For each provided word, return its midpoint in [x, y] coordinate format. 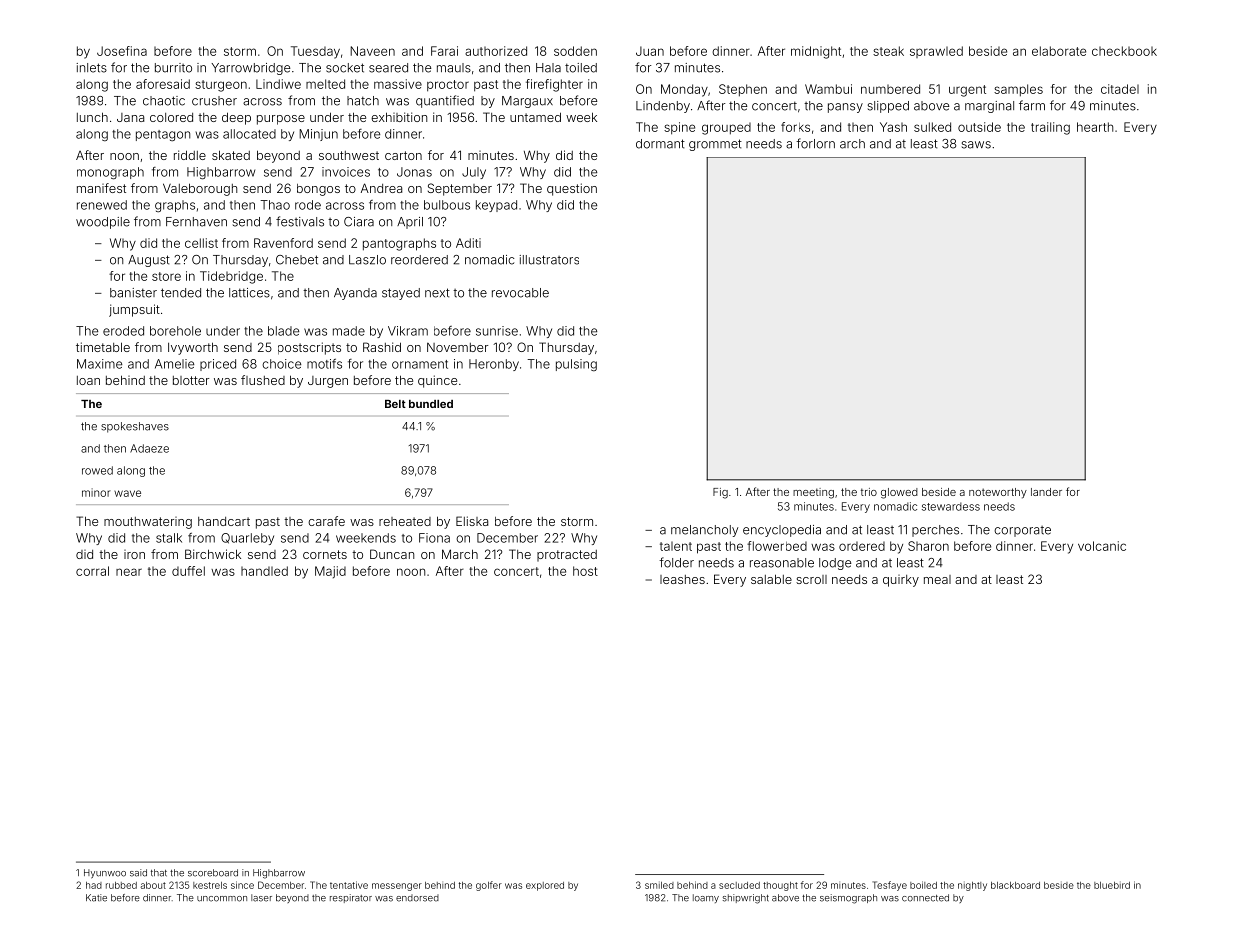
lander [1046, 492]
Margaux [527, 102]
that [159, 873]
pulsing [576, 365]
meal [937, 579]
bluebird [1112, 885]
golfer [489, 886]
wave [127, 493]
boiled [923, 885]
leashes [682, 579]
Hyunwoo [105, 874]
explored [545, 886]
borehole [175, 331]
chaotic [164, 101]
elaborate [1059, 51]
